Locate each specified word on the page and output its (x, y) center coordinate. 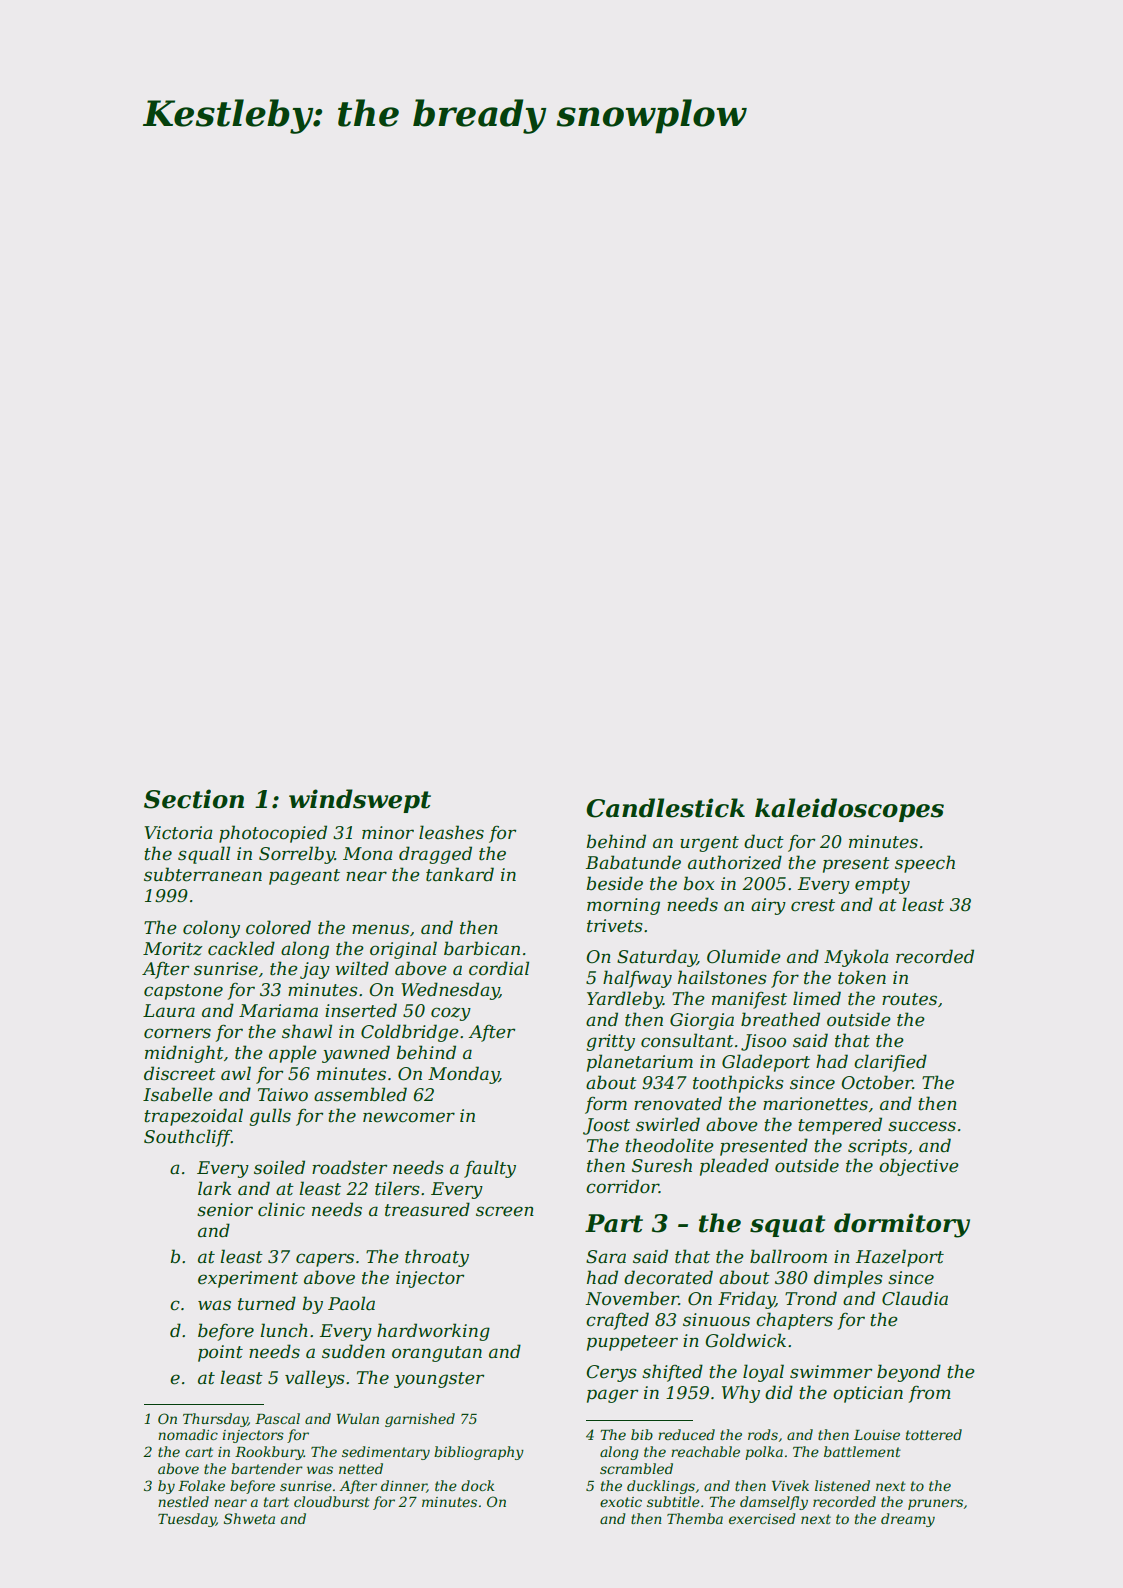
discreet (180, 1073)
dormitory (902, 1225)
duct (764, 841)
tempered (840, 1126)
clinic (281, 1209)
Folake (201, 1485)
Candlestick (665, 808)
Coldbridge (410, 1033)
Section (194, 799)
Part (614, 1223)
